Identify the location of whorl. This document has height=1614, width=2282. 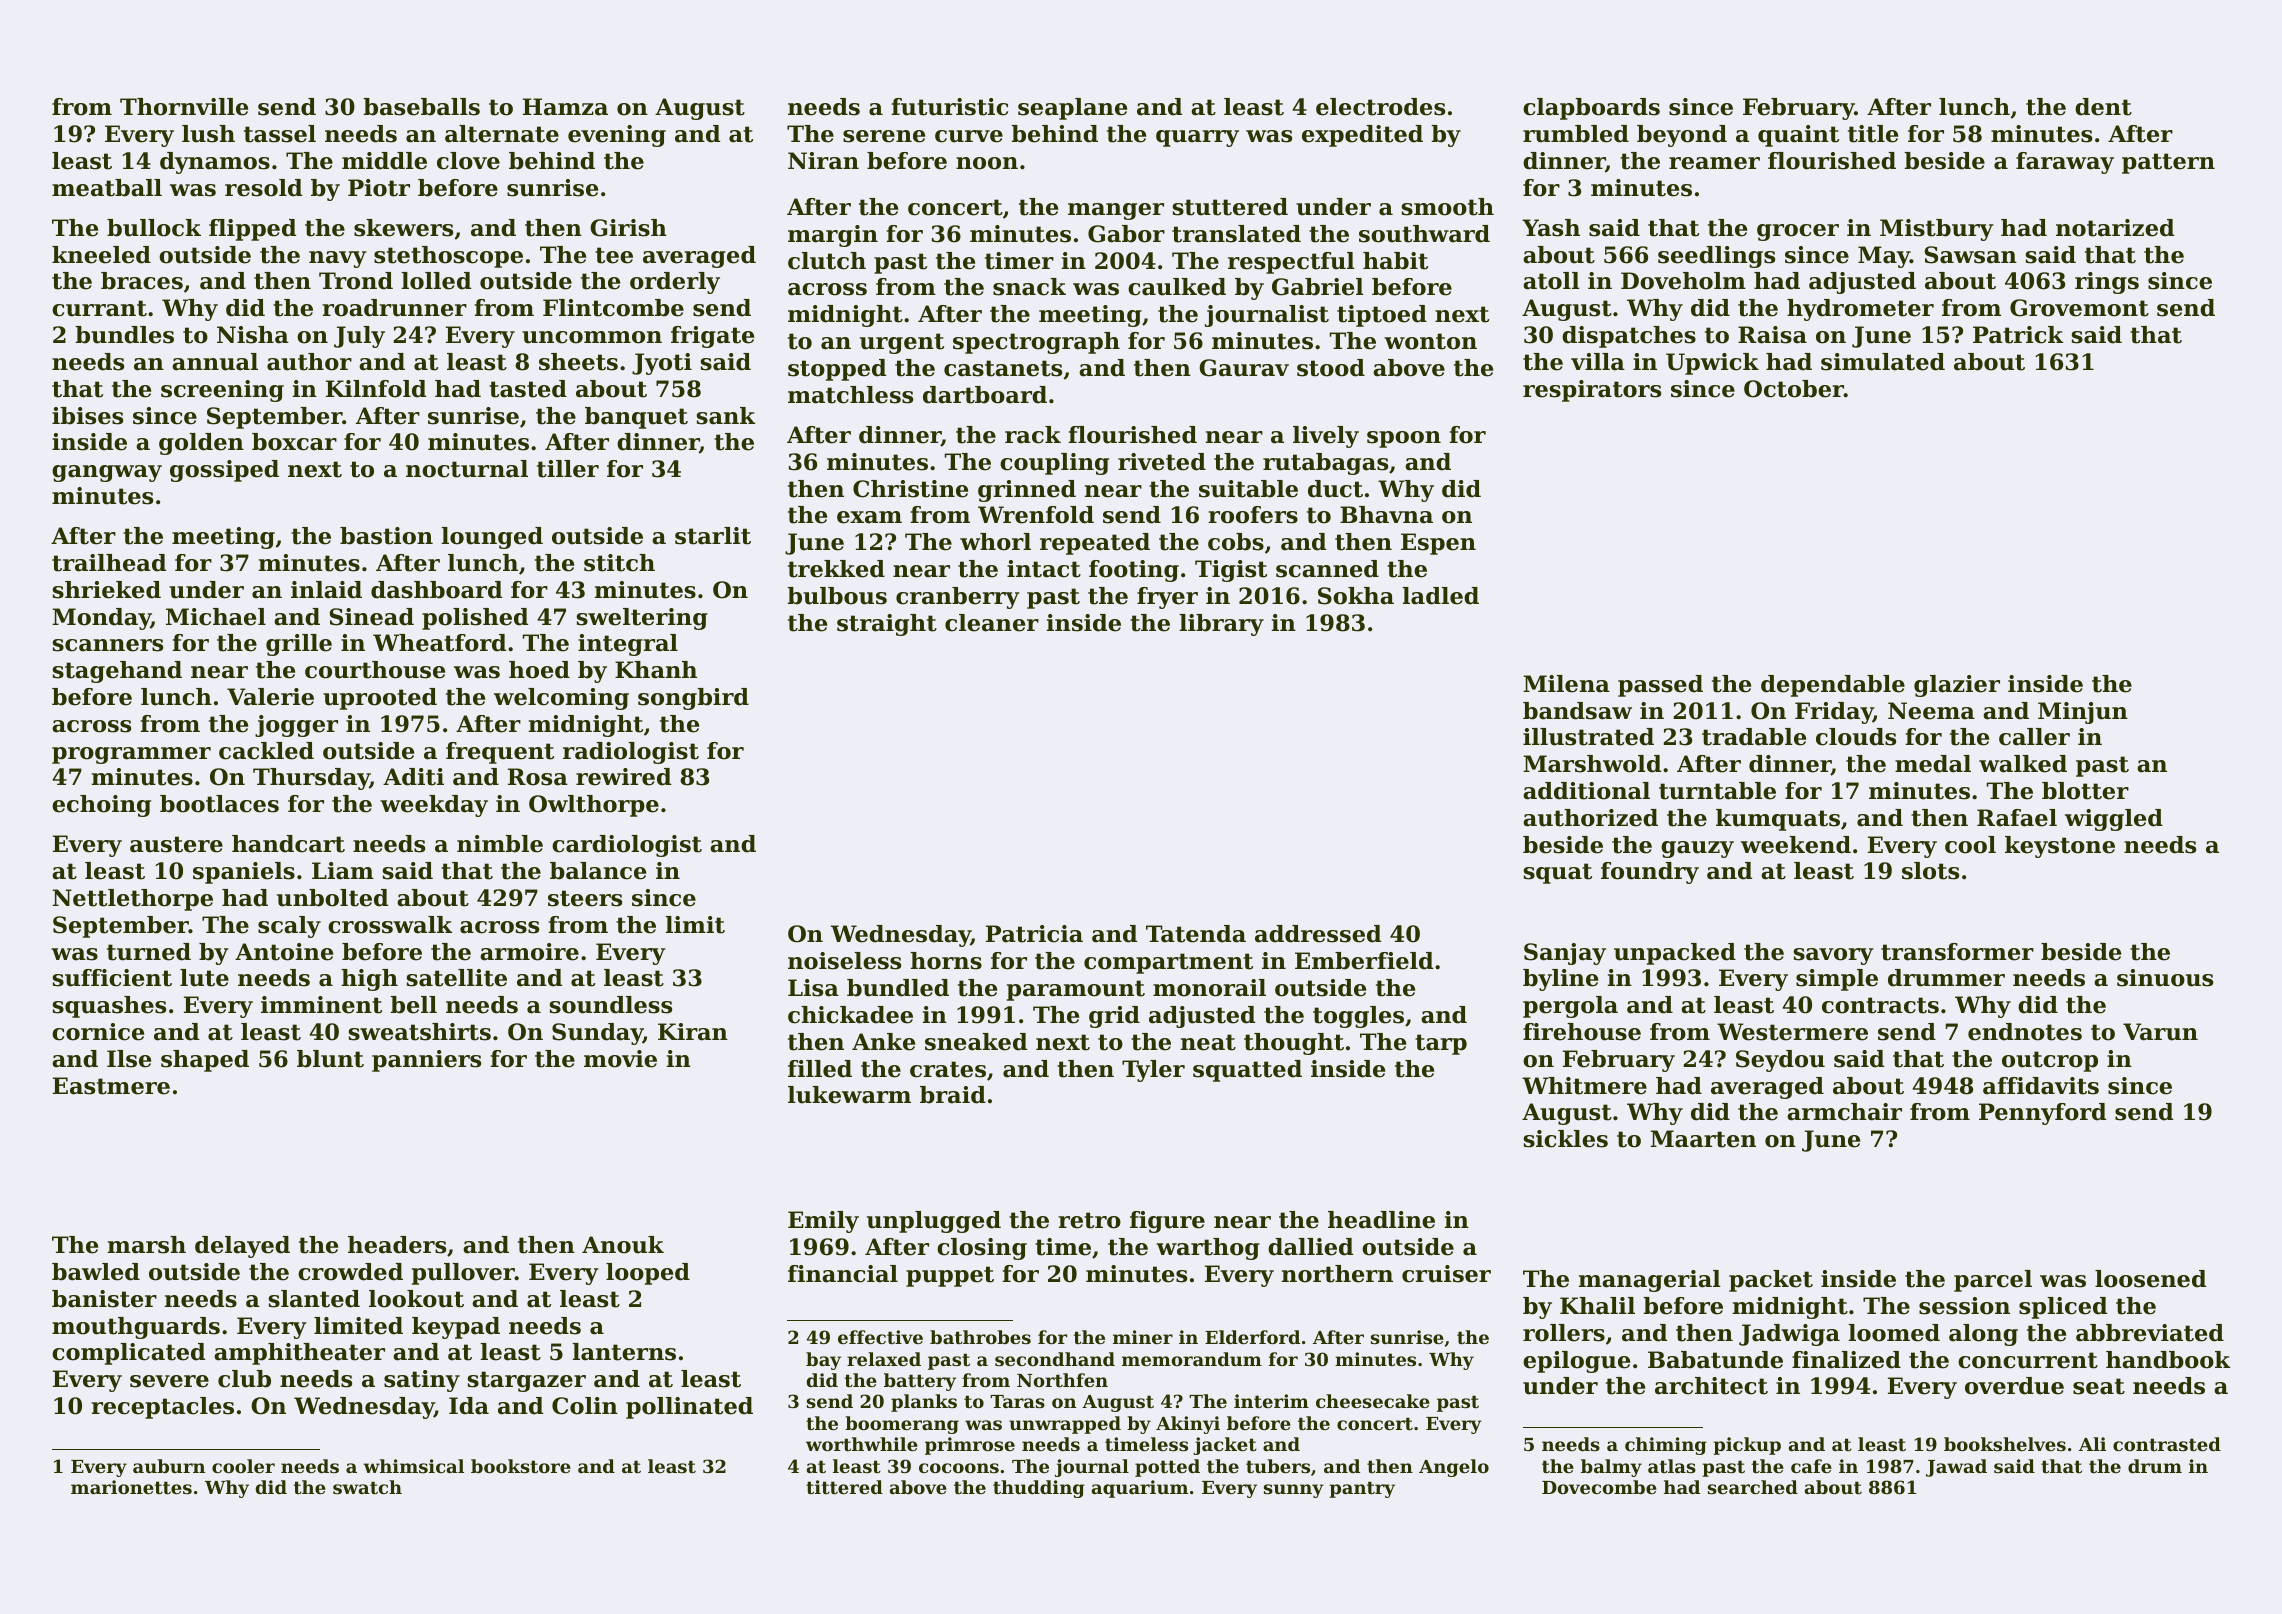
(995, 542).
